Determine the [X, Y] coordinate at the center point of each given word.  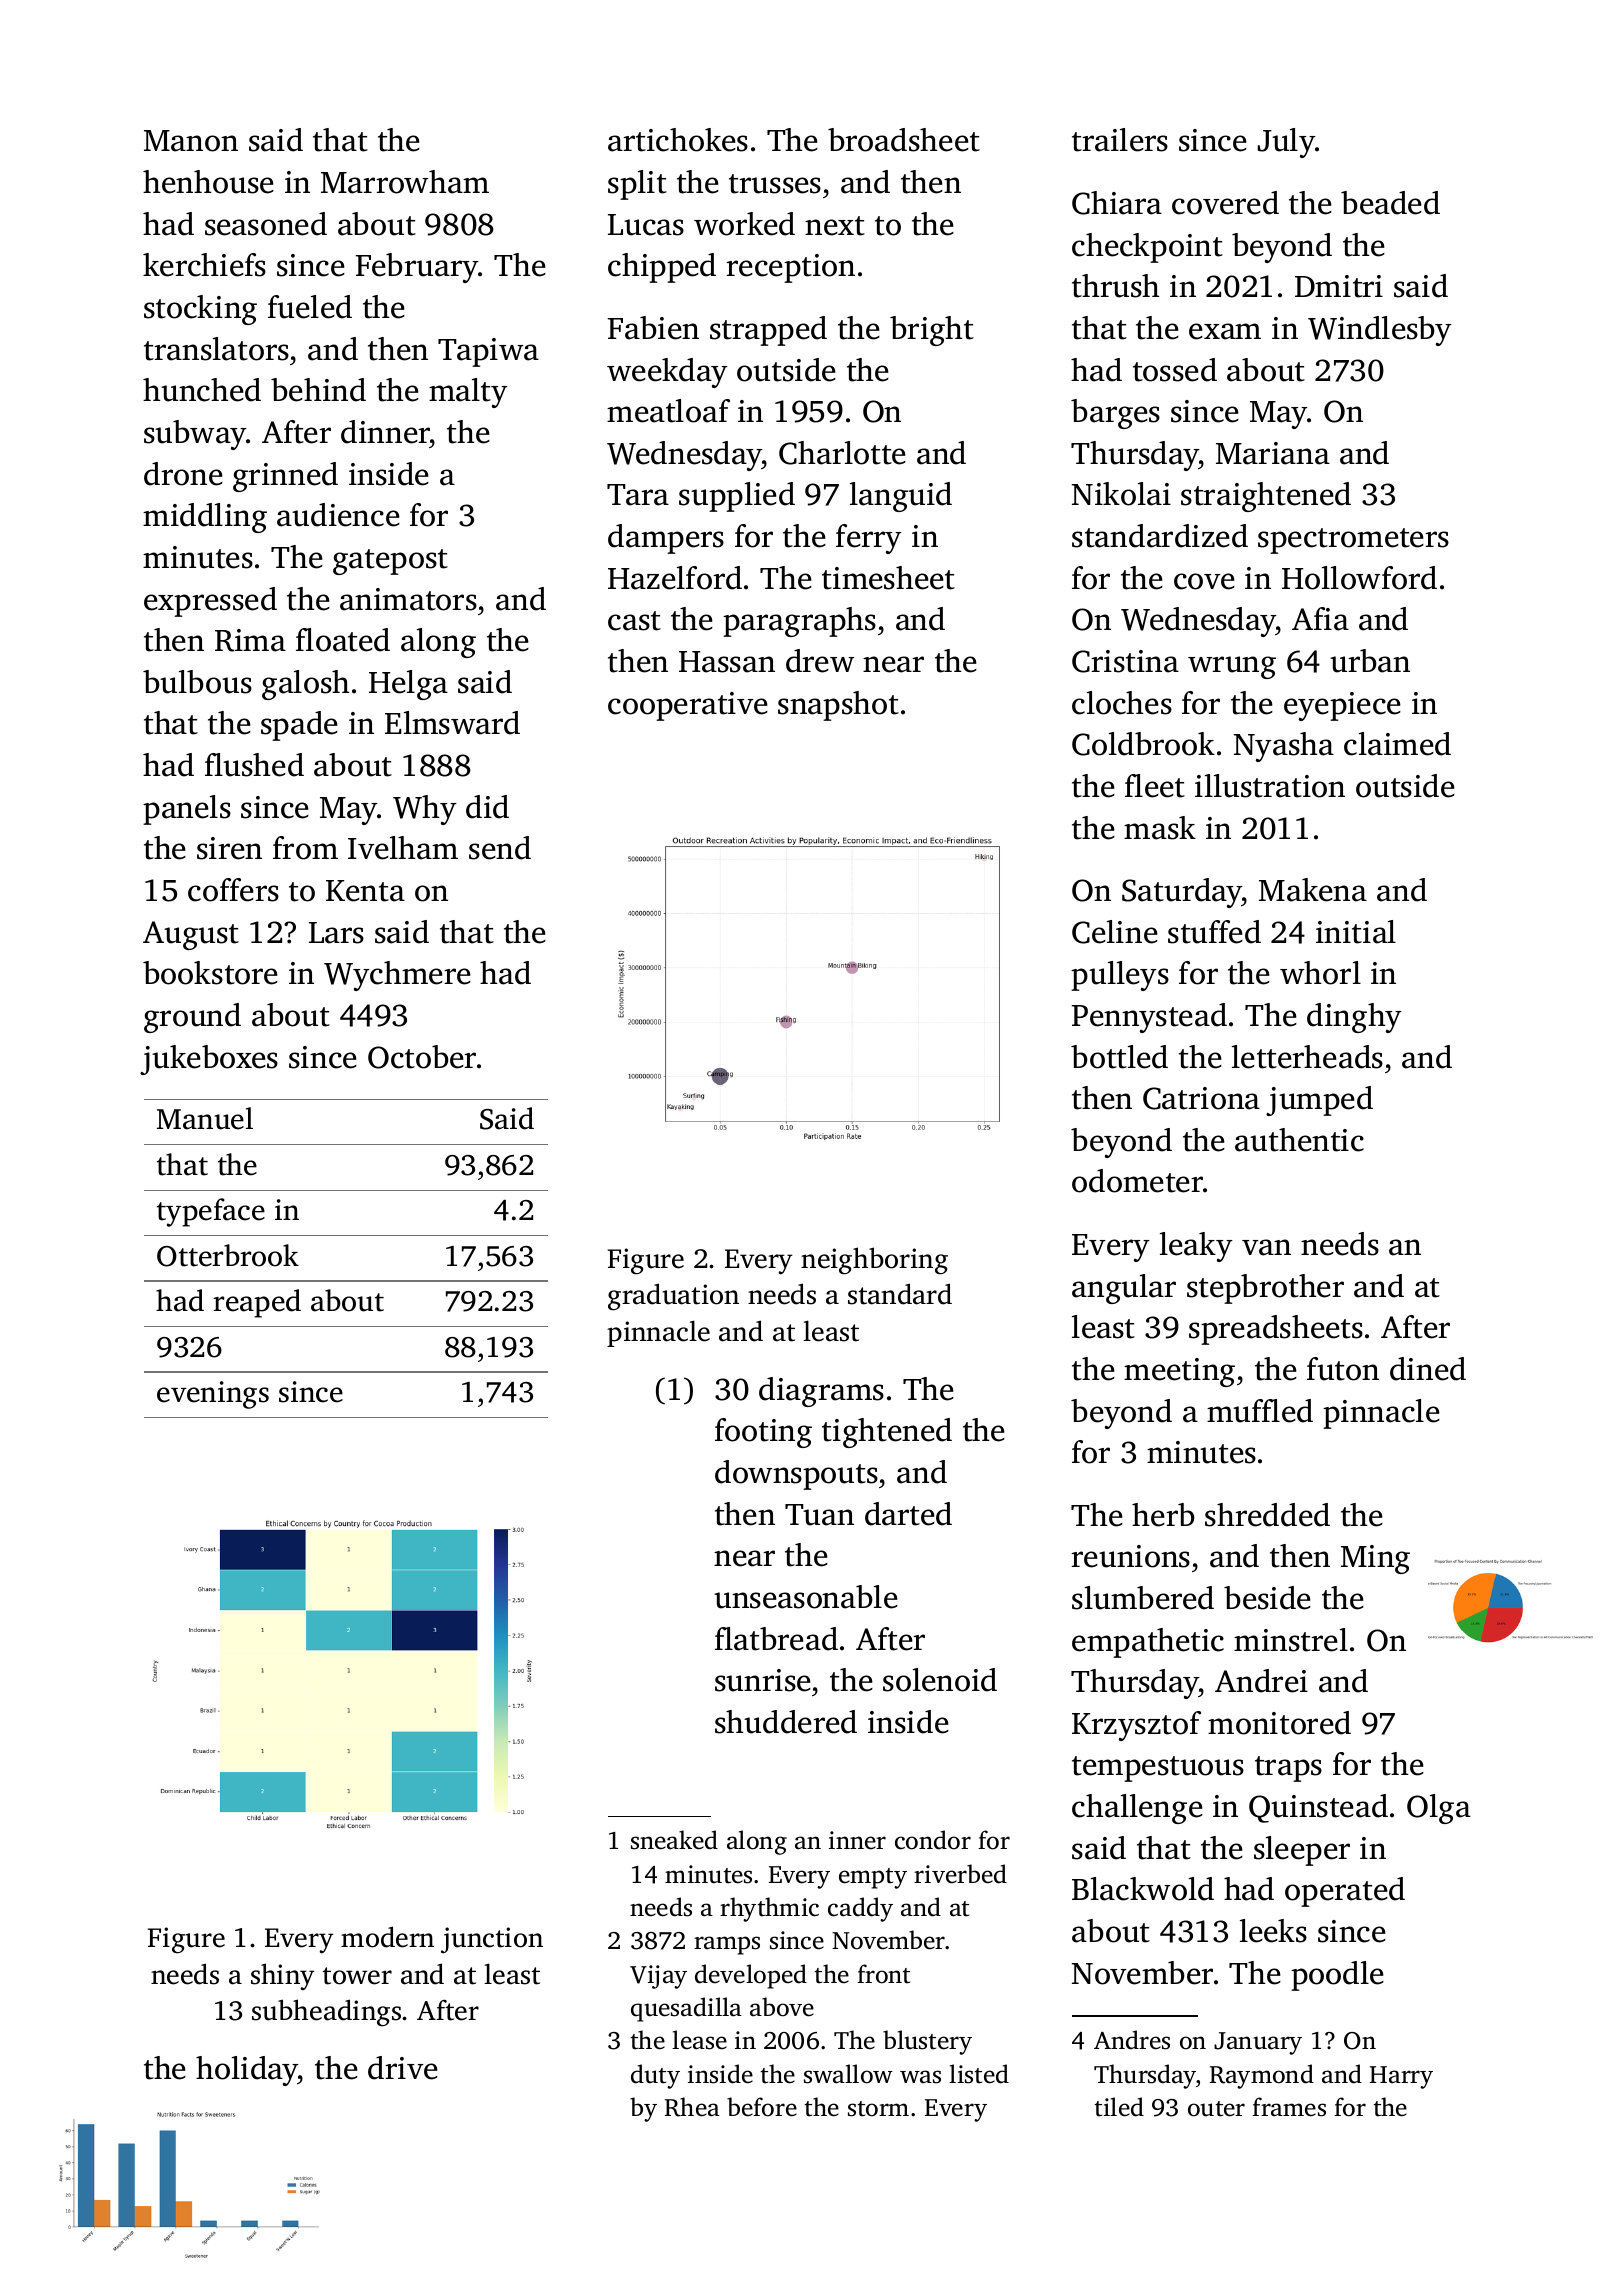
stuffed [1214, 932]
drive [403, 2068]
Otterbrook [228, 1255]
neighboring [874, 1261]
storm [878, 2109]
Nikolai [1121, 494]
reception [790, 268]
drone [183, 474]
